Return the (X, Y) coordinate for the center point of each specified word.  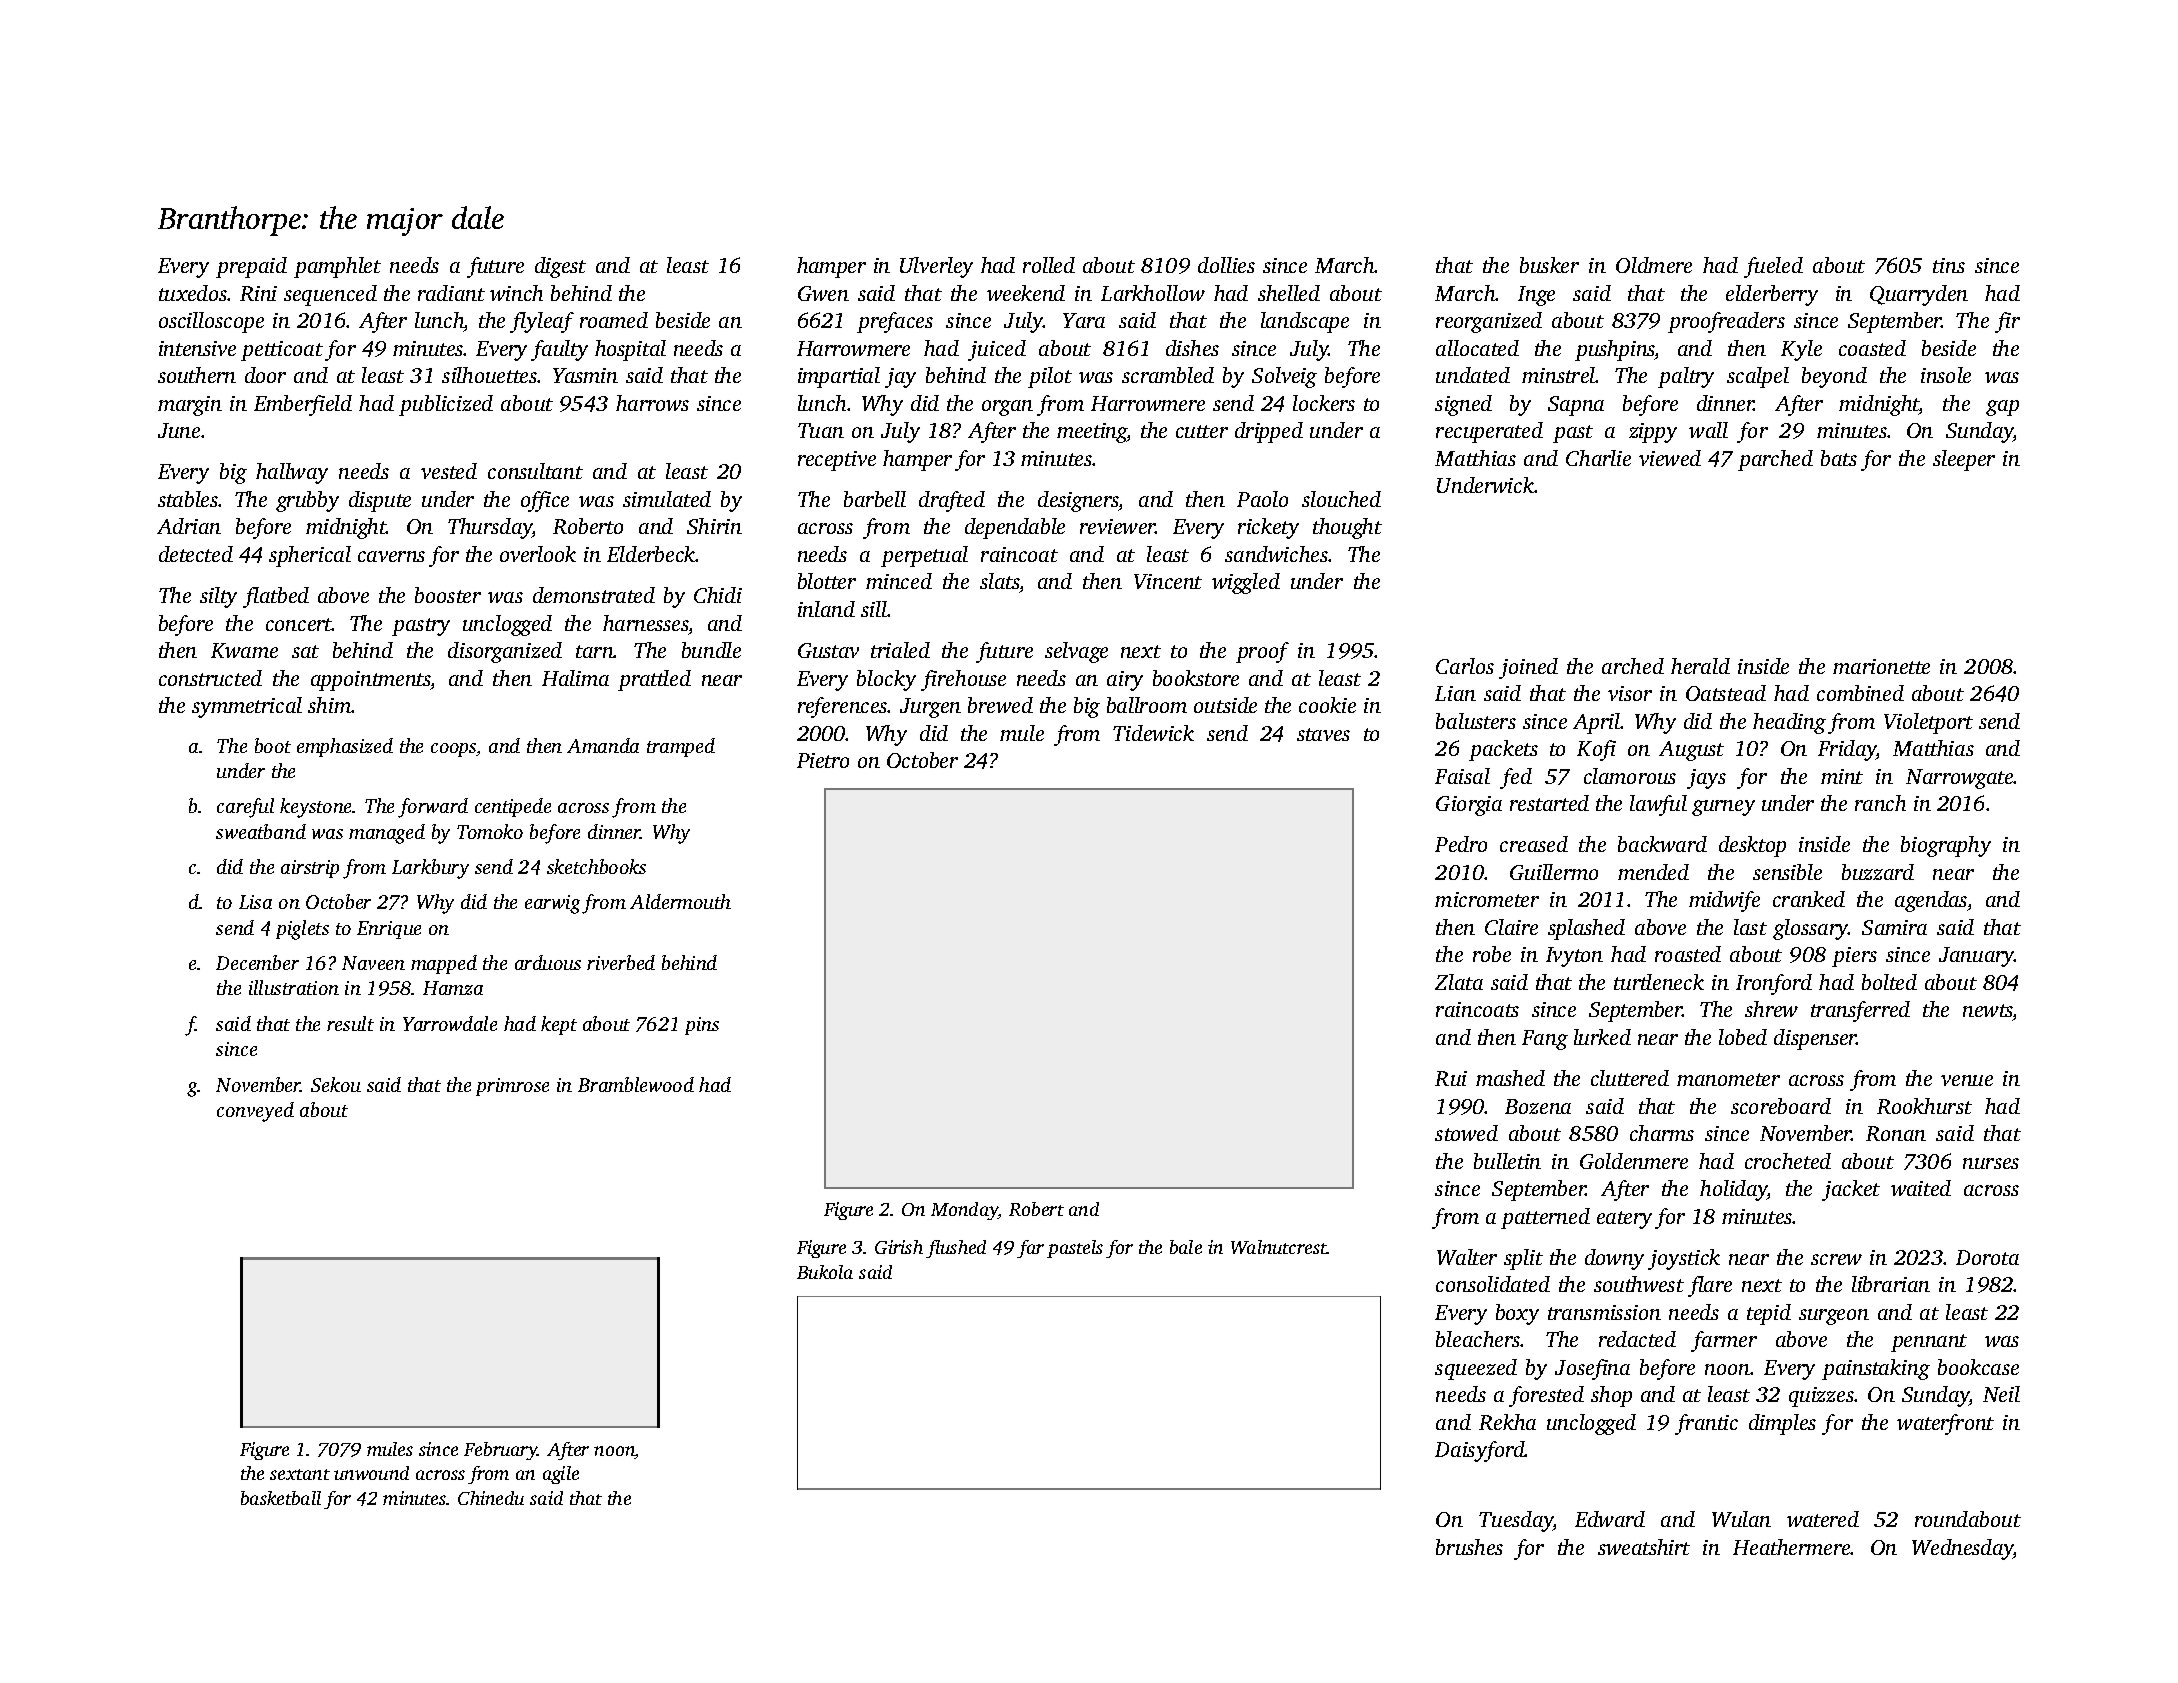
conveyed (255, 1112)
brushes (1469, 1547)
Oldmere (1654, 265)
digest (560, 267)
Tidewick (1153, 733)
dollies (1226, 265)
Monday (964, 1211)
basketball (281, 1498)
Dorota (1987, 1257)
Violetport (1928, 723)
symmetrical (247, 707)
